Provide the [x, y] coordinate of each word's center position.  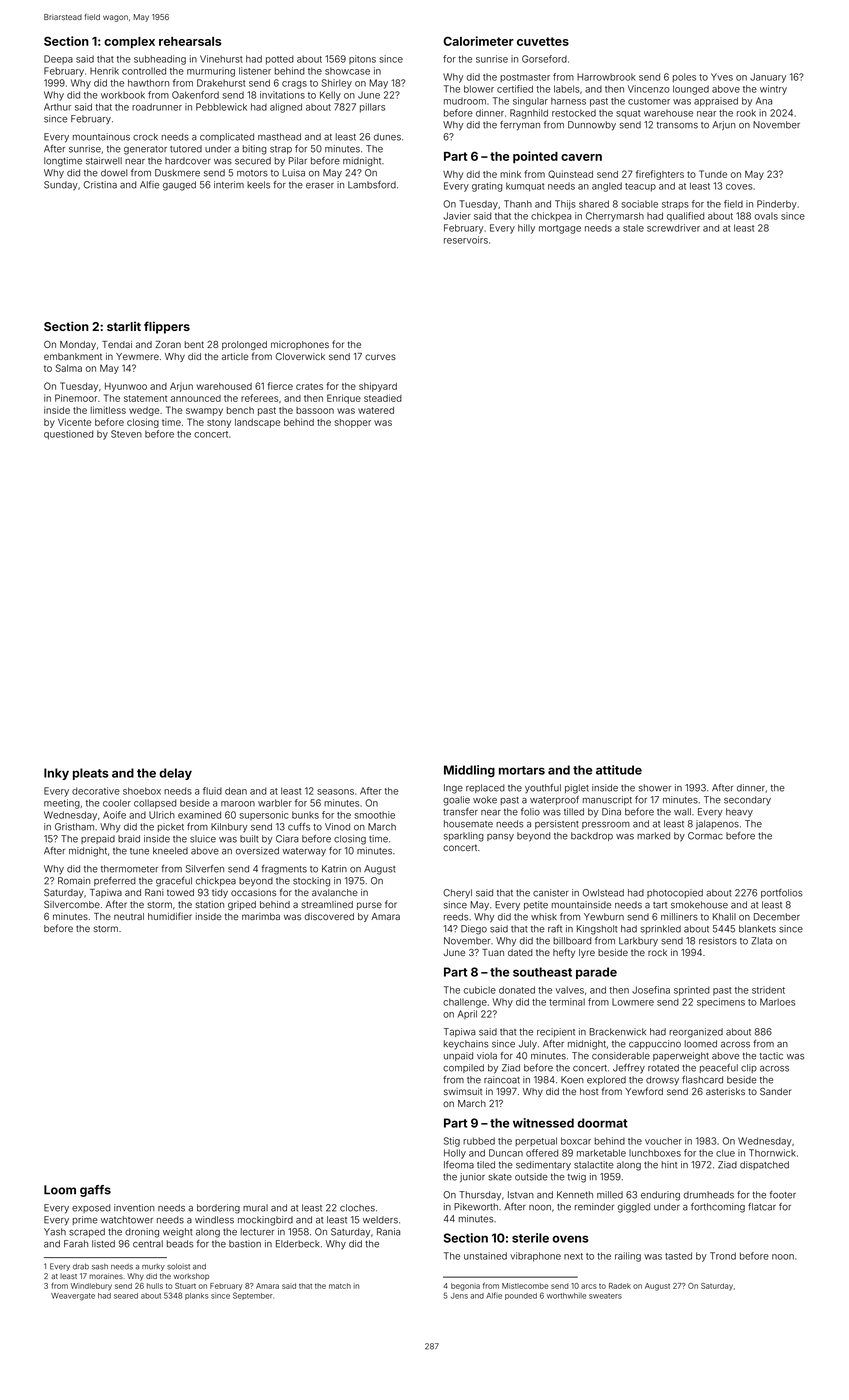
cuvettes [543, 41]
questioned [68, 435]
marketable [601, 1153]
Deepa [58, 59]
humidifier [170, 916]
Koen [572, 1080]
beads [180, 1244]
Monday [78, 345]
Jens [459, 1296]
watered [376, 410]
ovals [766, 216]
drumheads [709, 1195]
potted [280, 60]
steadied [383, 398]
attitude [619, 770]
